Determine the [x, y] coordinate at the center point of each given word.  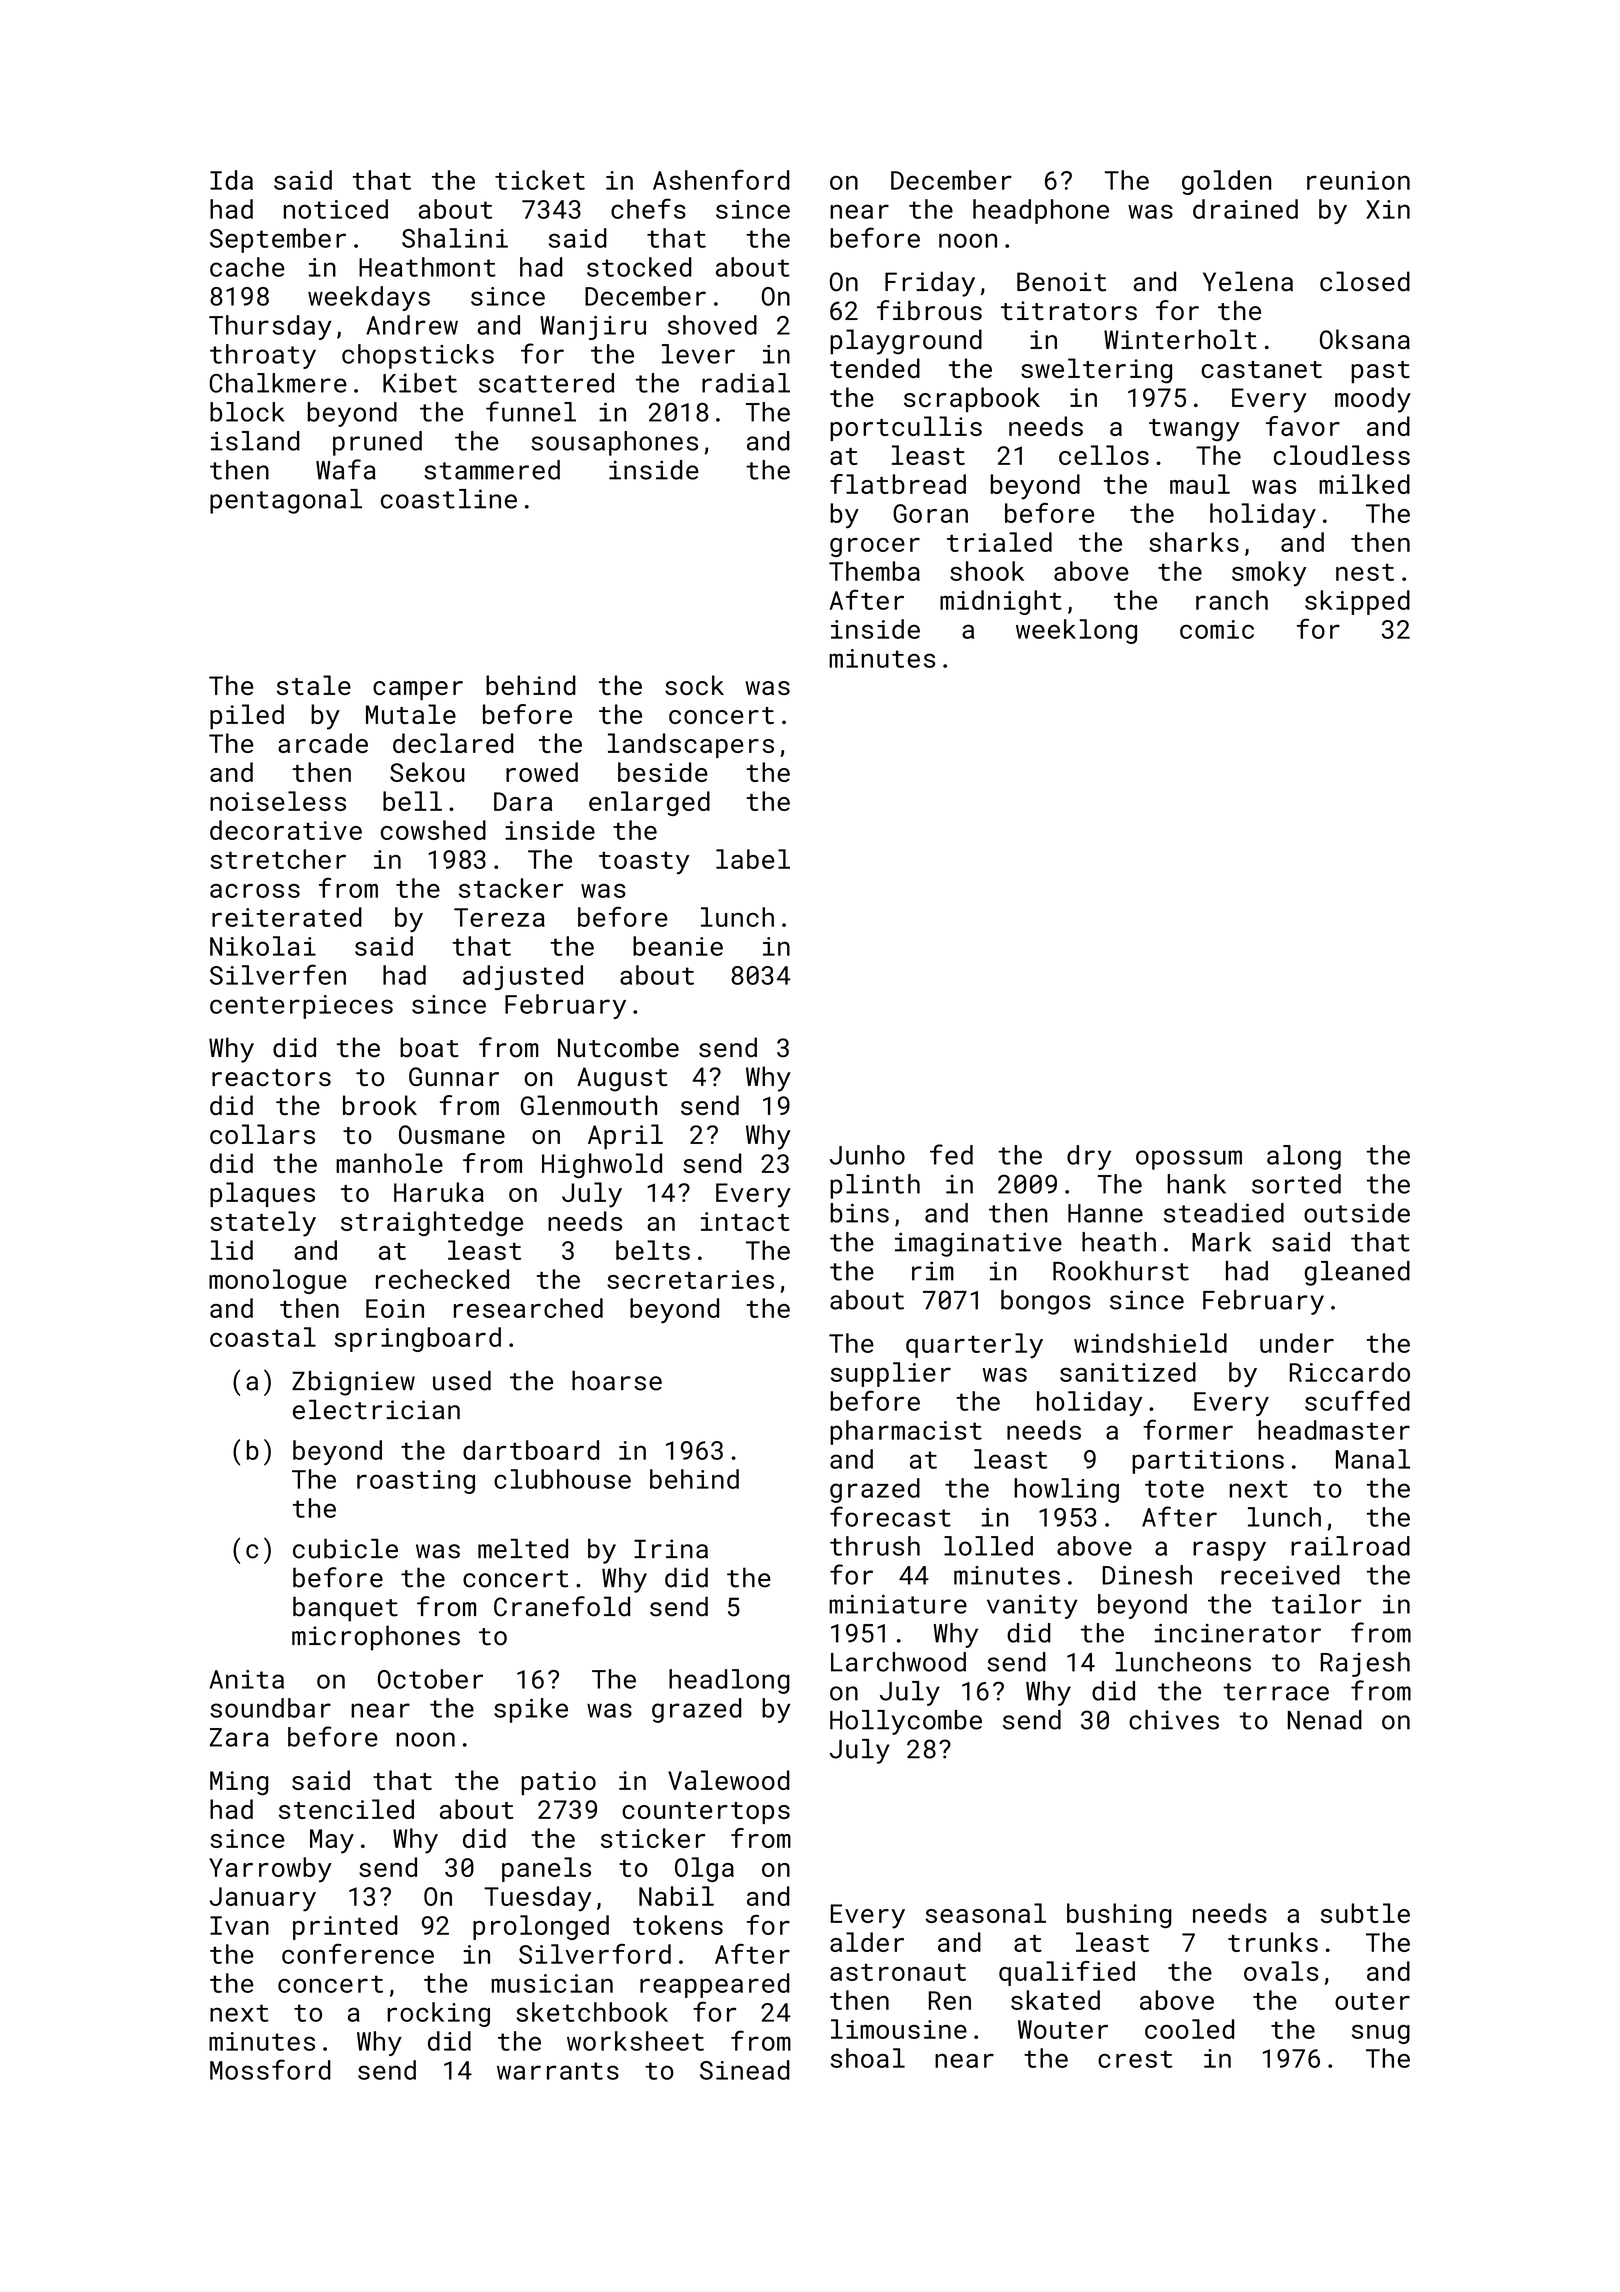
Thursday [270, 327]
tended [875, 368]
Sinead [745, 2070]
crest [1135, 2059]
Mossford [270, 2069]
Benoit [1061, 282]
